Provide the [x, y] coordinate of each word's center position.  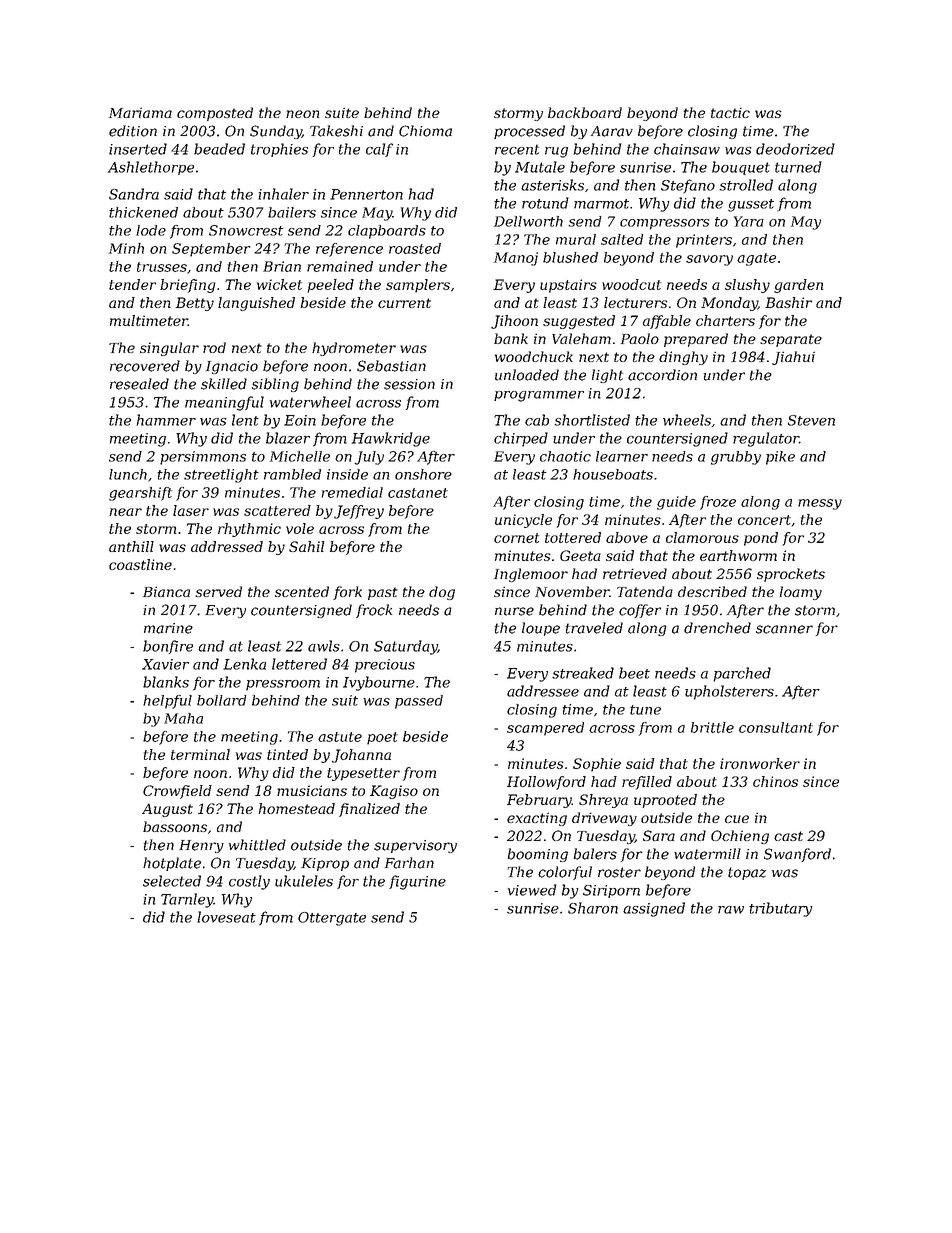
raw [731, 910]
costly [249, 882]
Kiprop [325, 864]
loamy [800, 593]
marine [168, 628]
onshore [423, 474]
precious [385, 666]
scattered [277, 510]
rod [214, 347]
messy [820, 504]
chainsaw [687, 149]
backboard [585, 112]
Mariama [140, 112]
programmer [539, 396]
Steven [811, 420]
